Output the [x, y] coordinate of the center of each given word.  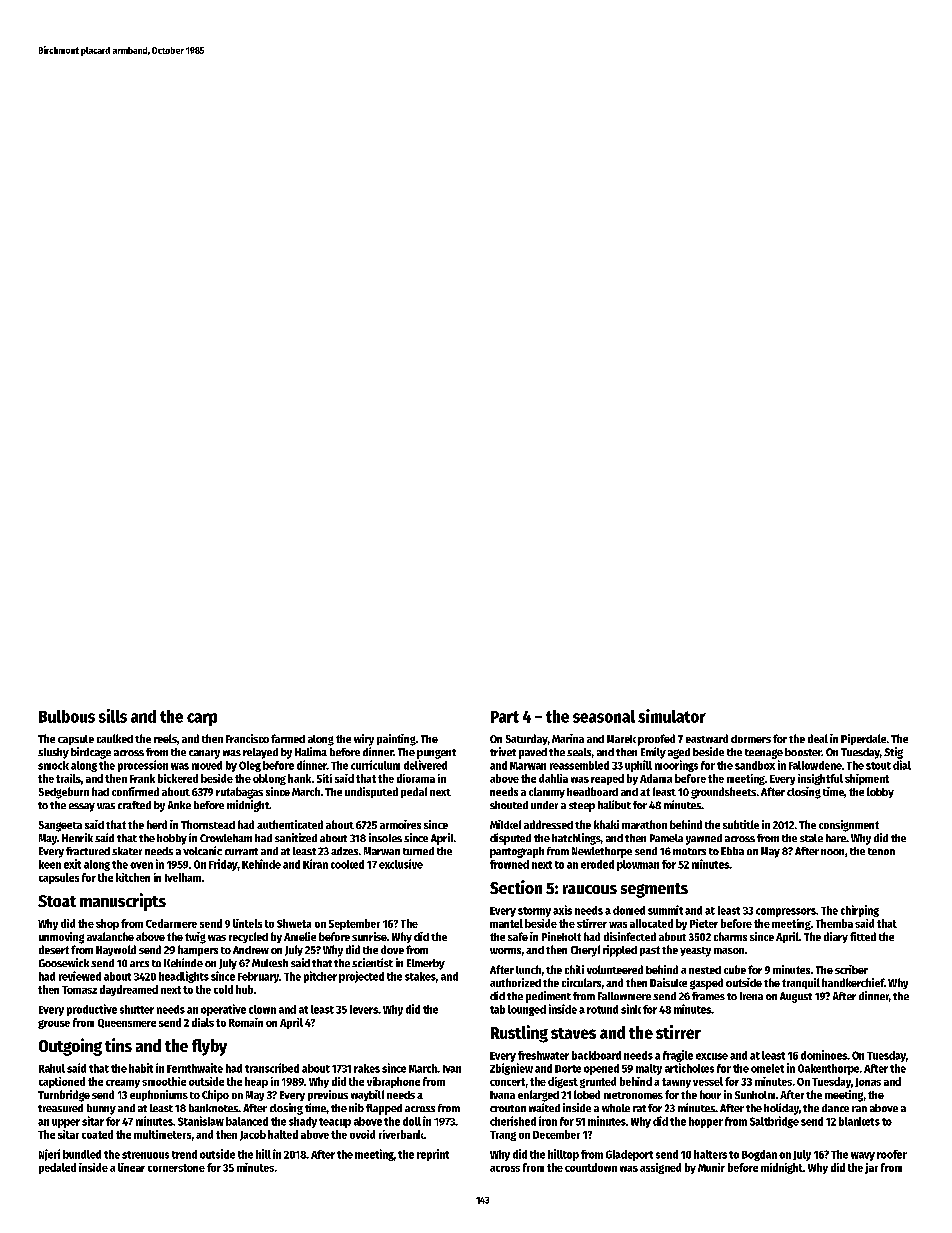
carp [202, 719]
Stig [893, 753]
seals [579, 752]
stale [811, 838]
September [354, 924]
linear [131, 1167]
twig [195, 938]
